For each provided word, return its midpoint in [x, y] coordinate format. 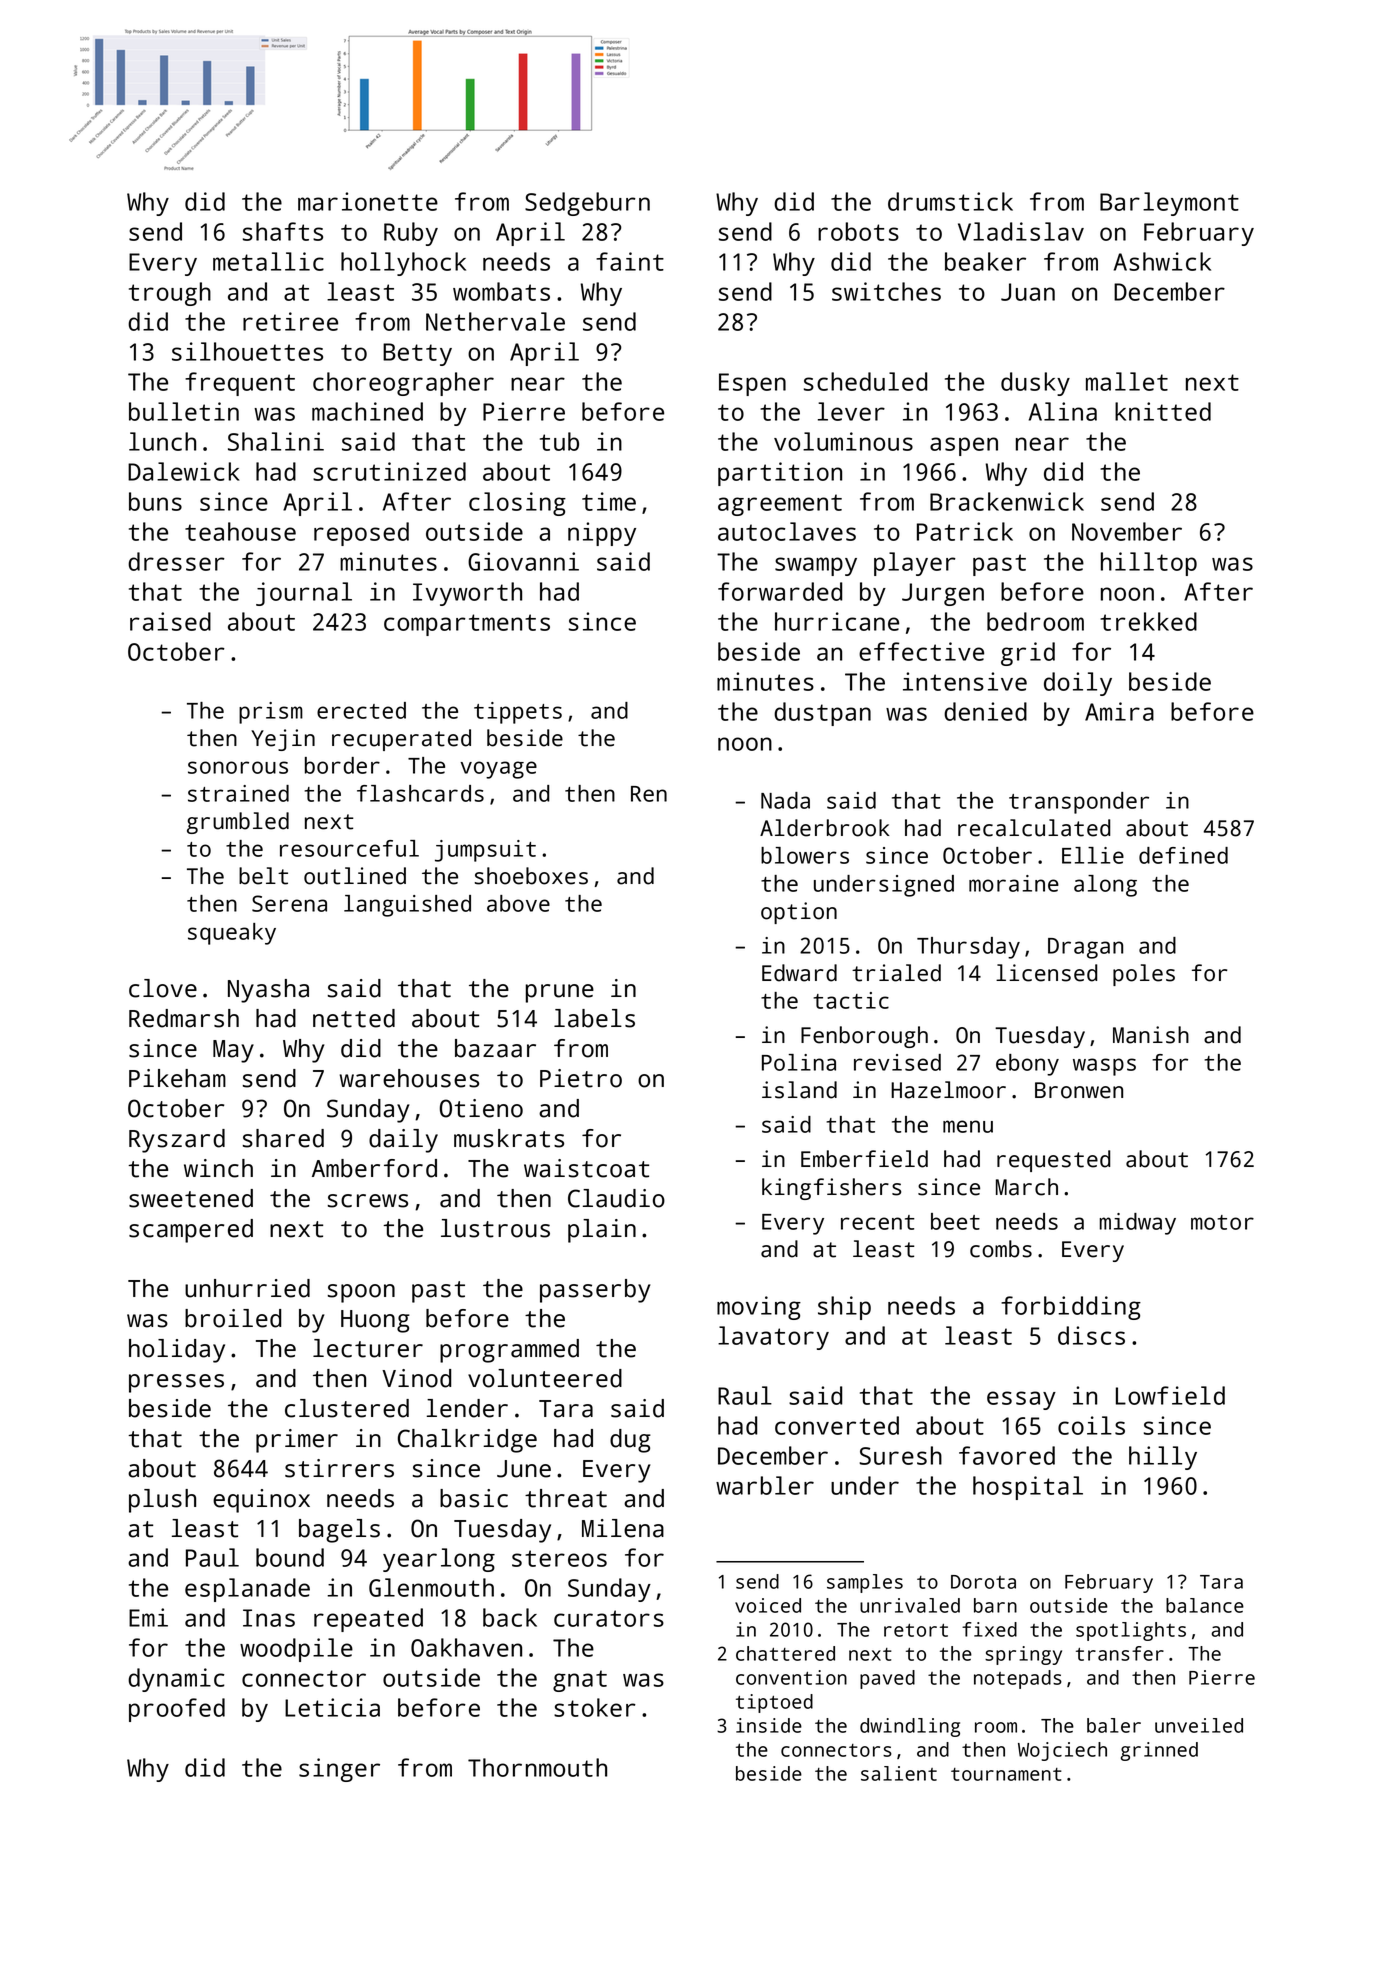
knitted [1163, 411]
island [799, 1090]
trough [170, 294]
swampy [816, 566]
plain [602, 1231]
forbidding [1071, 1308]
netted [354, 1018]
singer [339, 1770]
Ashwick [1162, 261]
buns [155, 501]
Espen [752, 384]
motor [1222, 1222]
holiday [177, 1351]
